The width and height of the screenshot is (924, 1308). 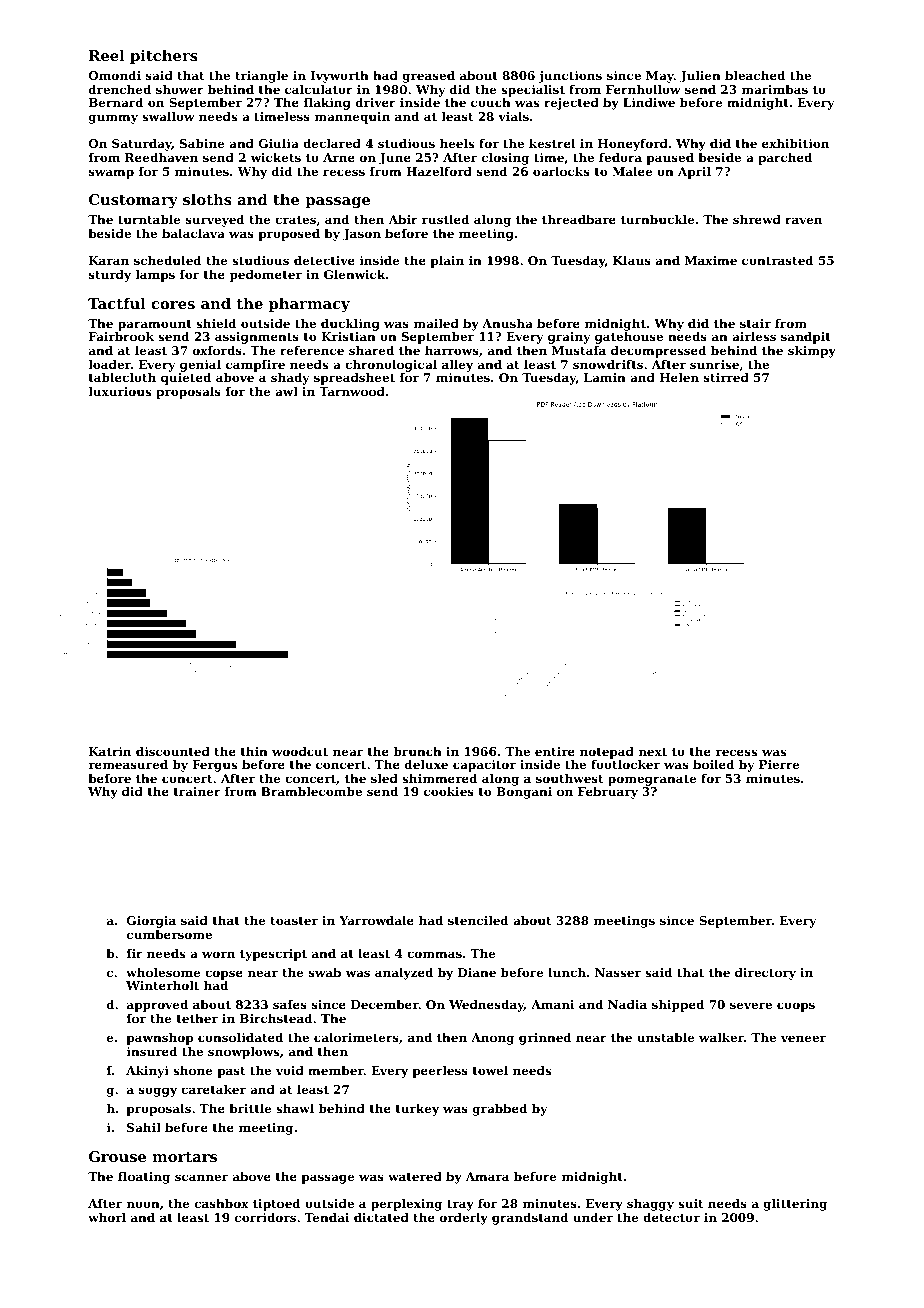 What do you see at coordinates (524, 793) in the screenshot?
I see `Bongani` at bounding box center [524, 793].
